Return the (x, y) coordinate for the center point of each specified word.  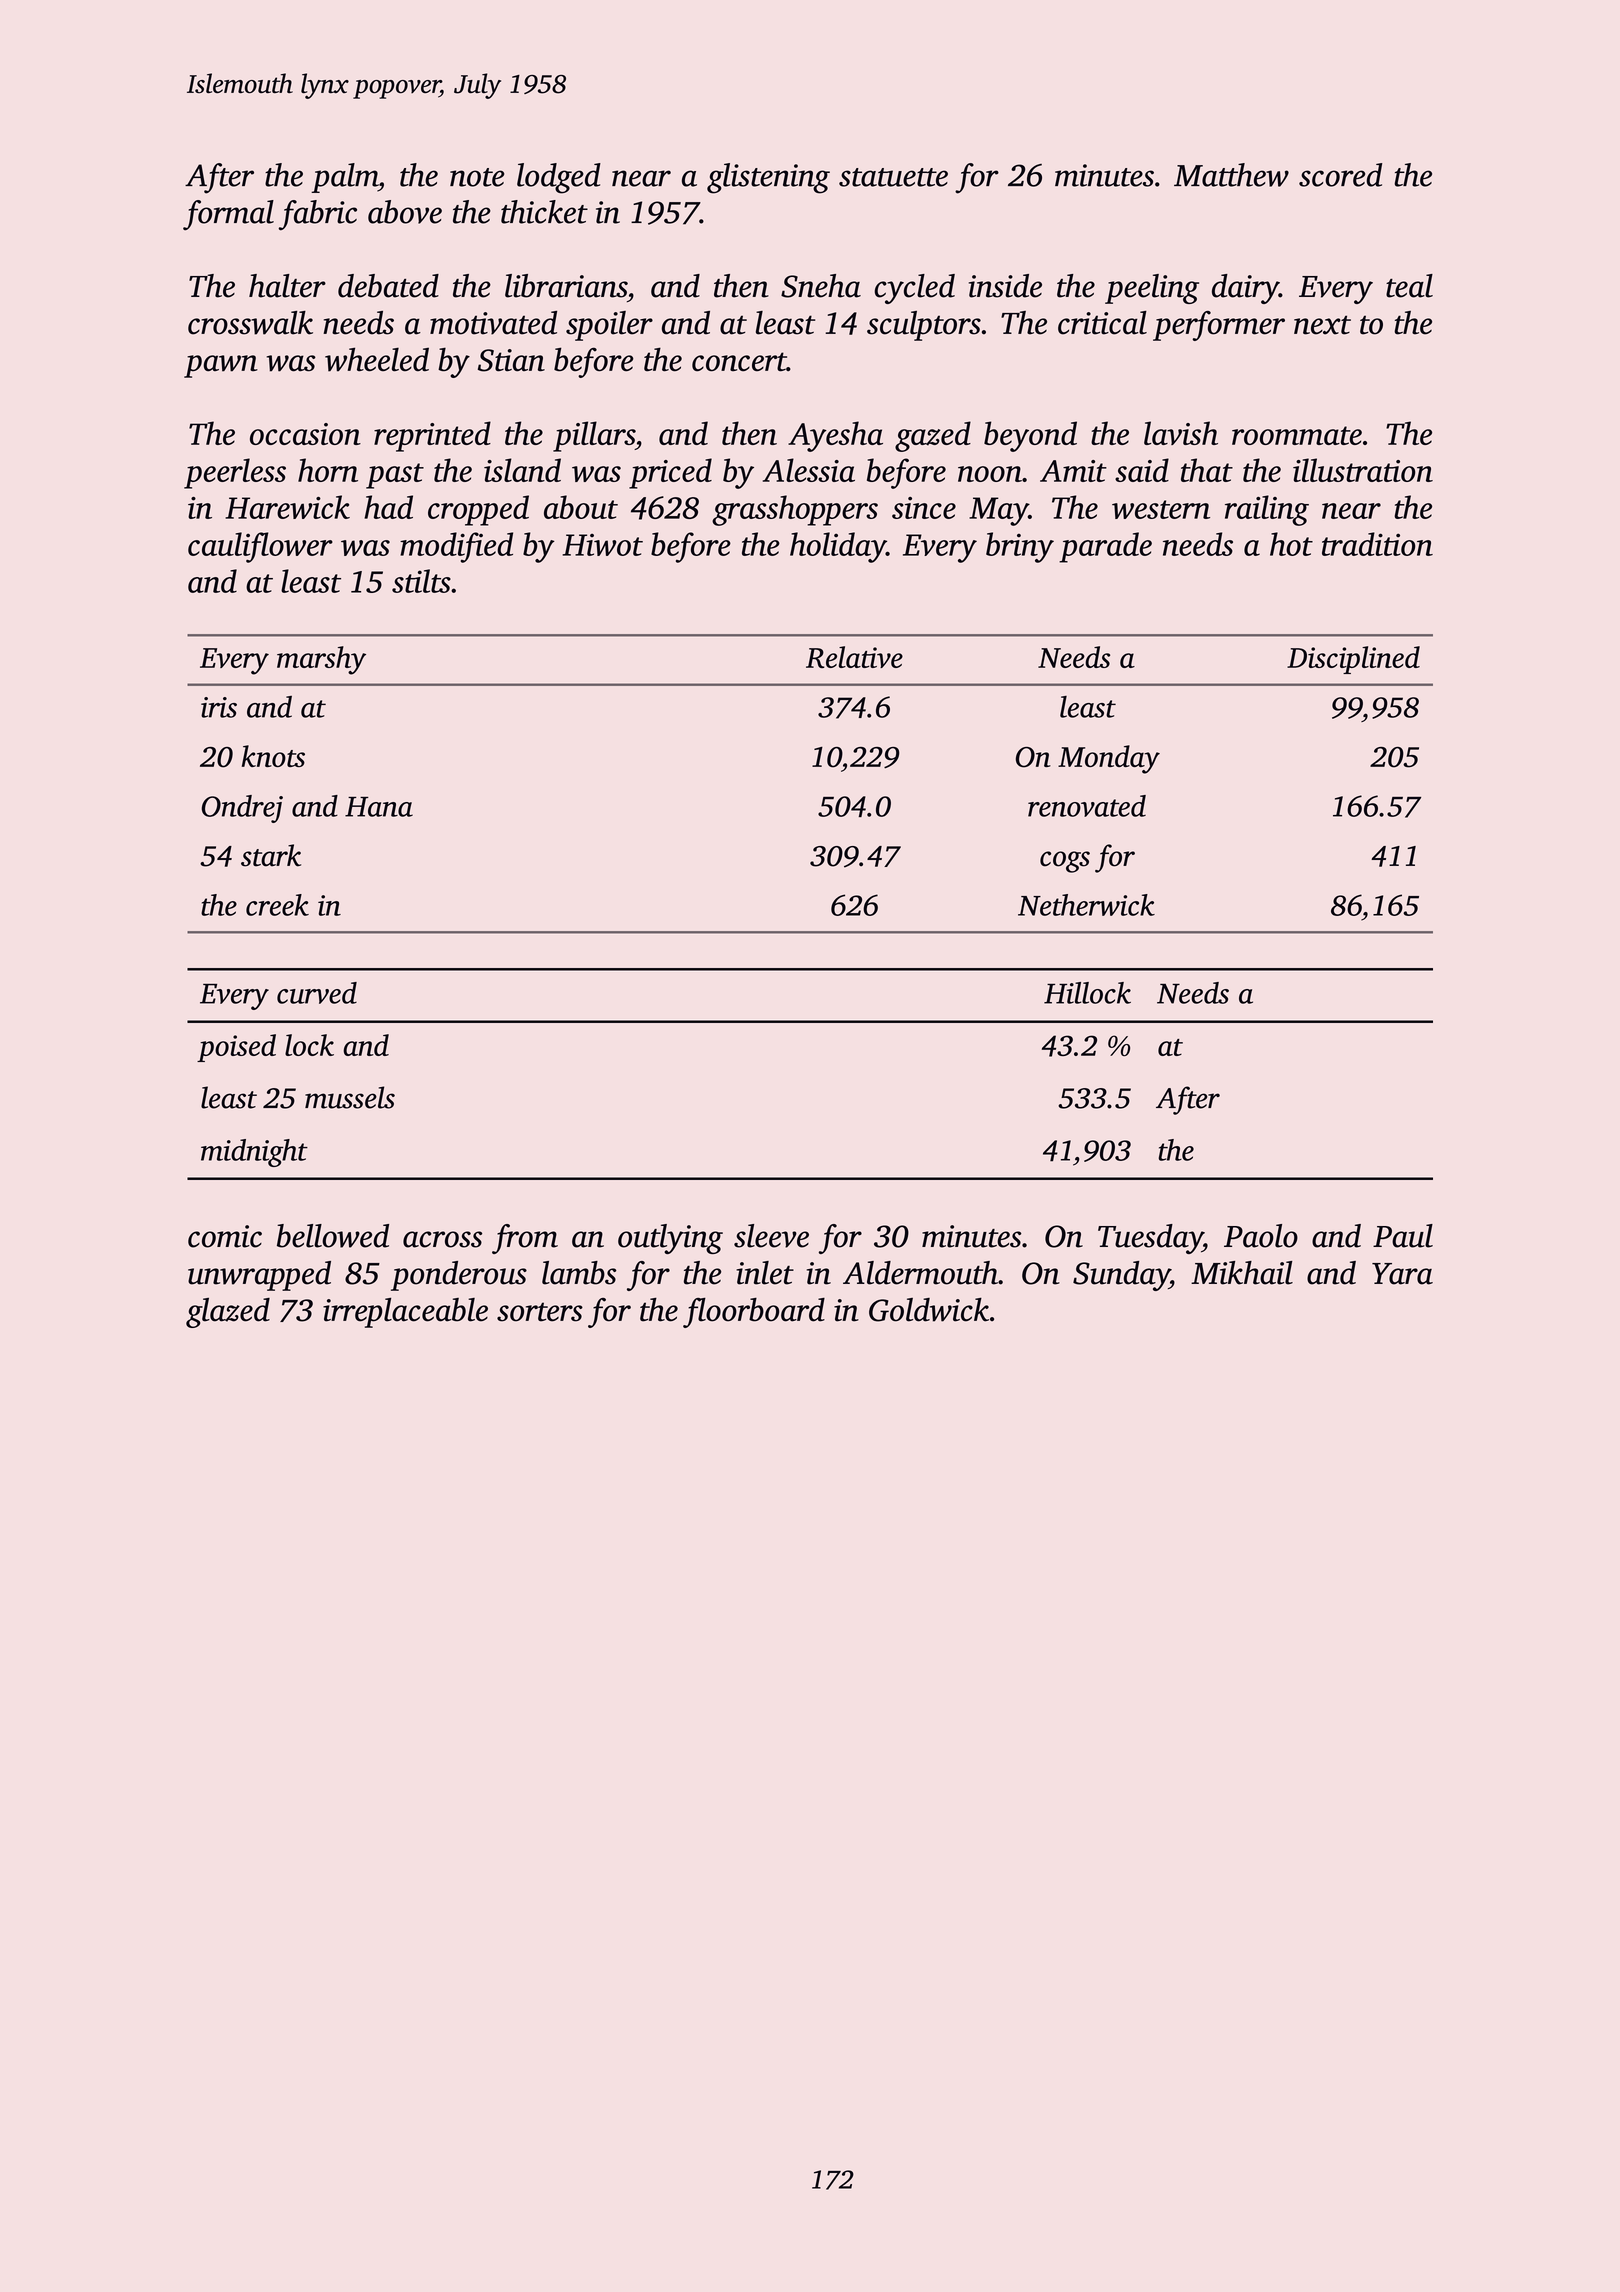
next (1322, 325)
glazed (228, 1313)
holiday (838, 547)
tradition (1377, 544)
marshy (321, 660)
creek (277, 905)
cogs (1065, 862)
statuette (893, 177)
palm (344, 178)
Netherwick (1086, 905)
